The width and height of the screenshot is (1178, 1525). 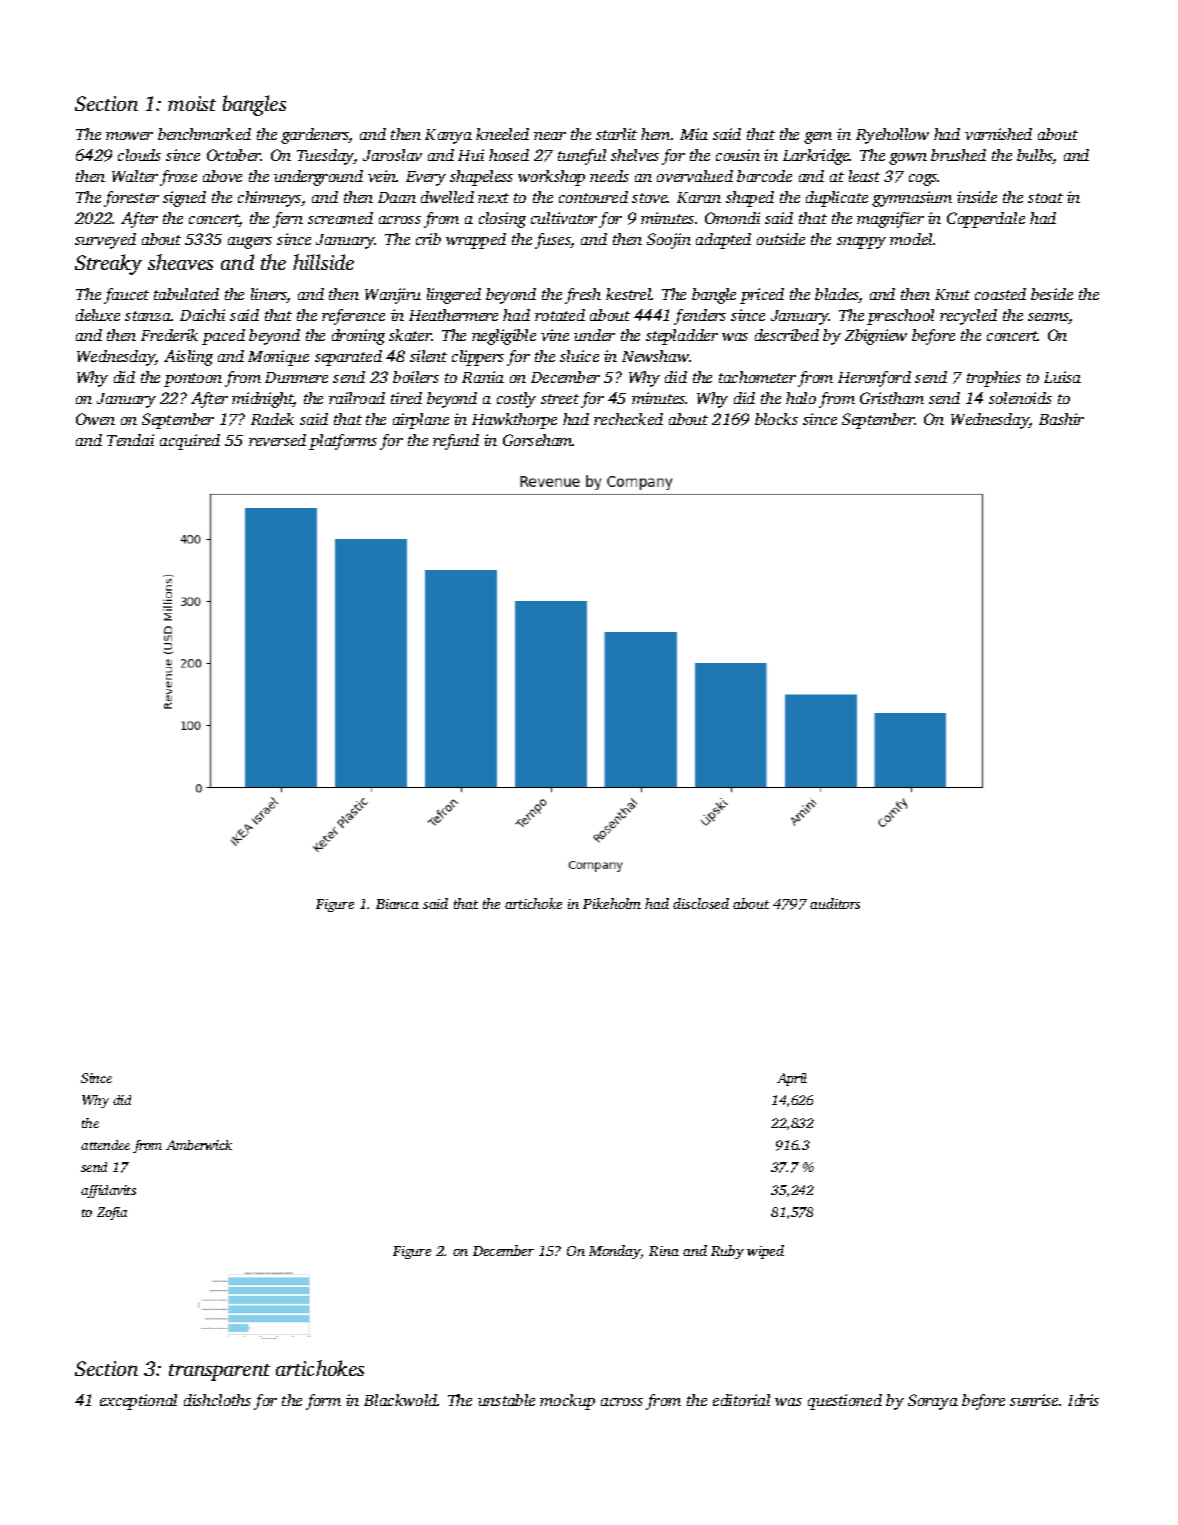 I want to click on Bianca, so click(x=397, y=904).
